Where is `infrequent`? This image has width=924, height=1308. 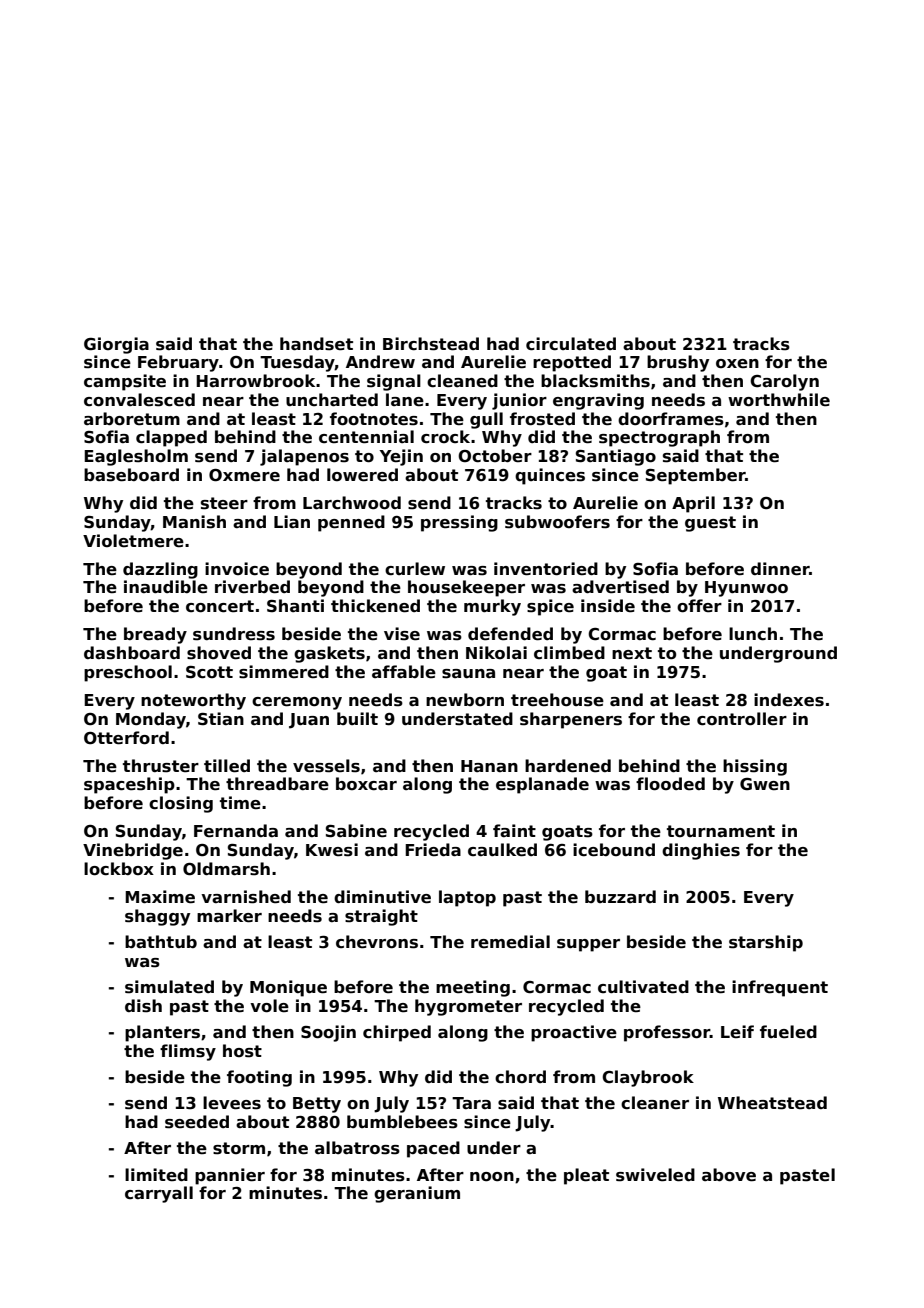 infrequent is located at coordinates (780, 988).
